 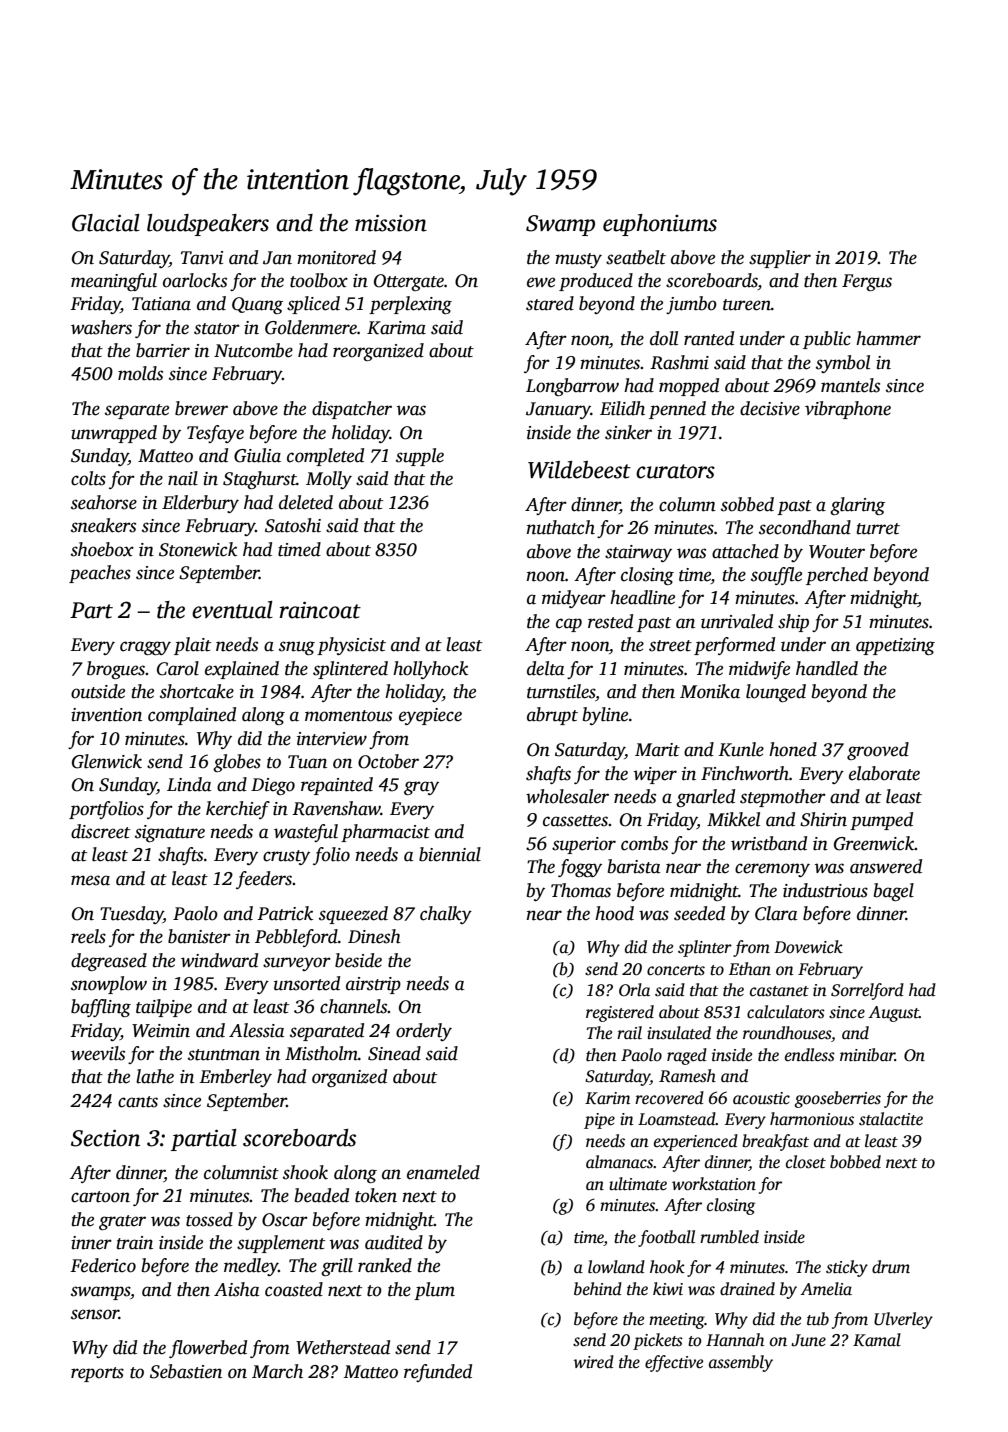 What do you see at coordinates (780, 259) in the page?
I see `supplier` at bounding box center [780, 259].
